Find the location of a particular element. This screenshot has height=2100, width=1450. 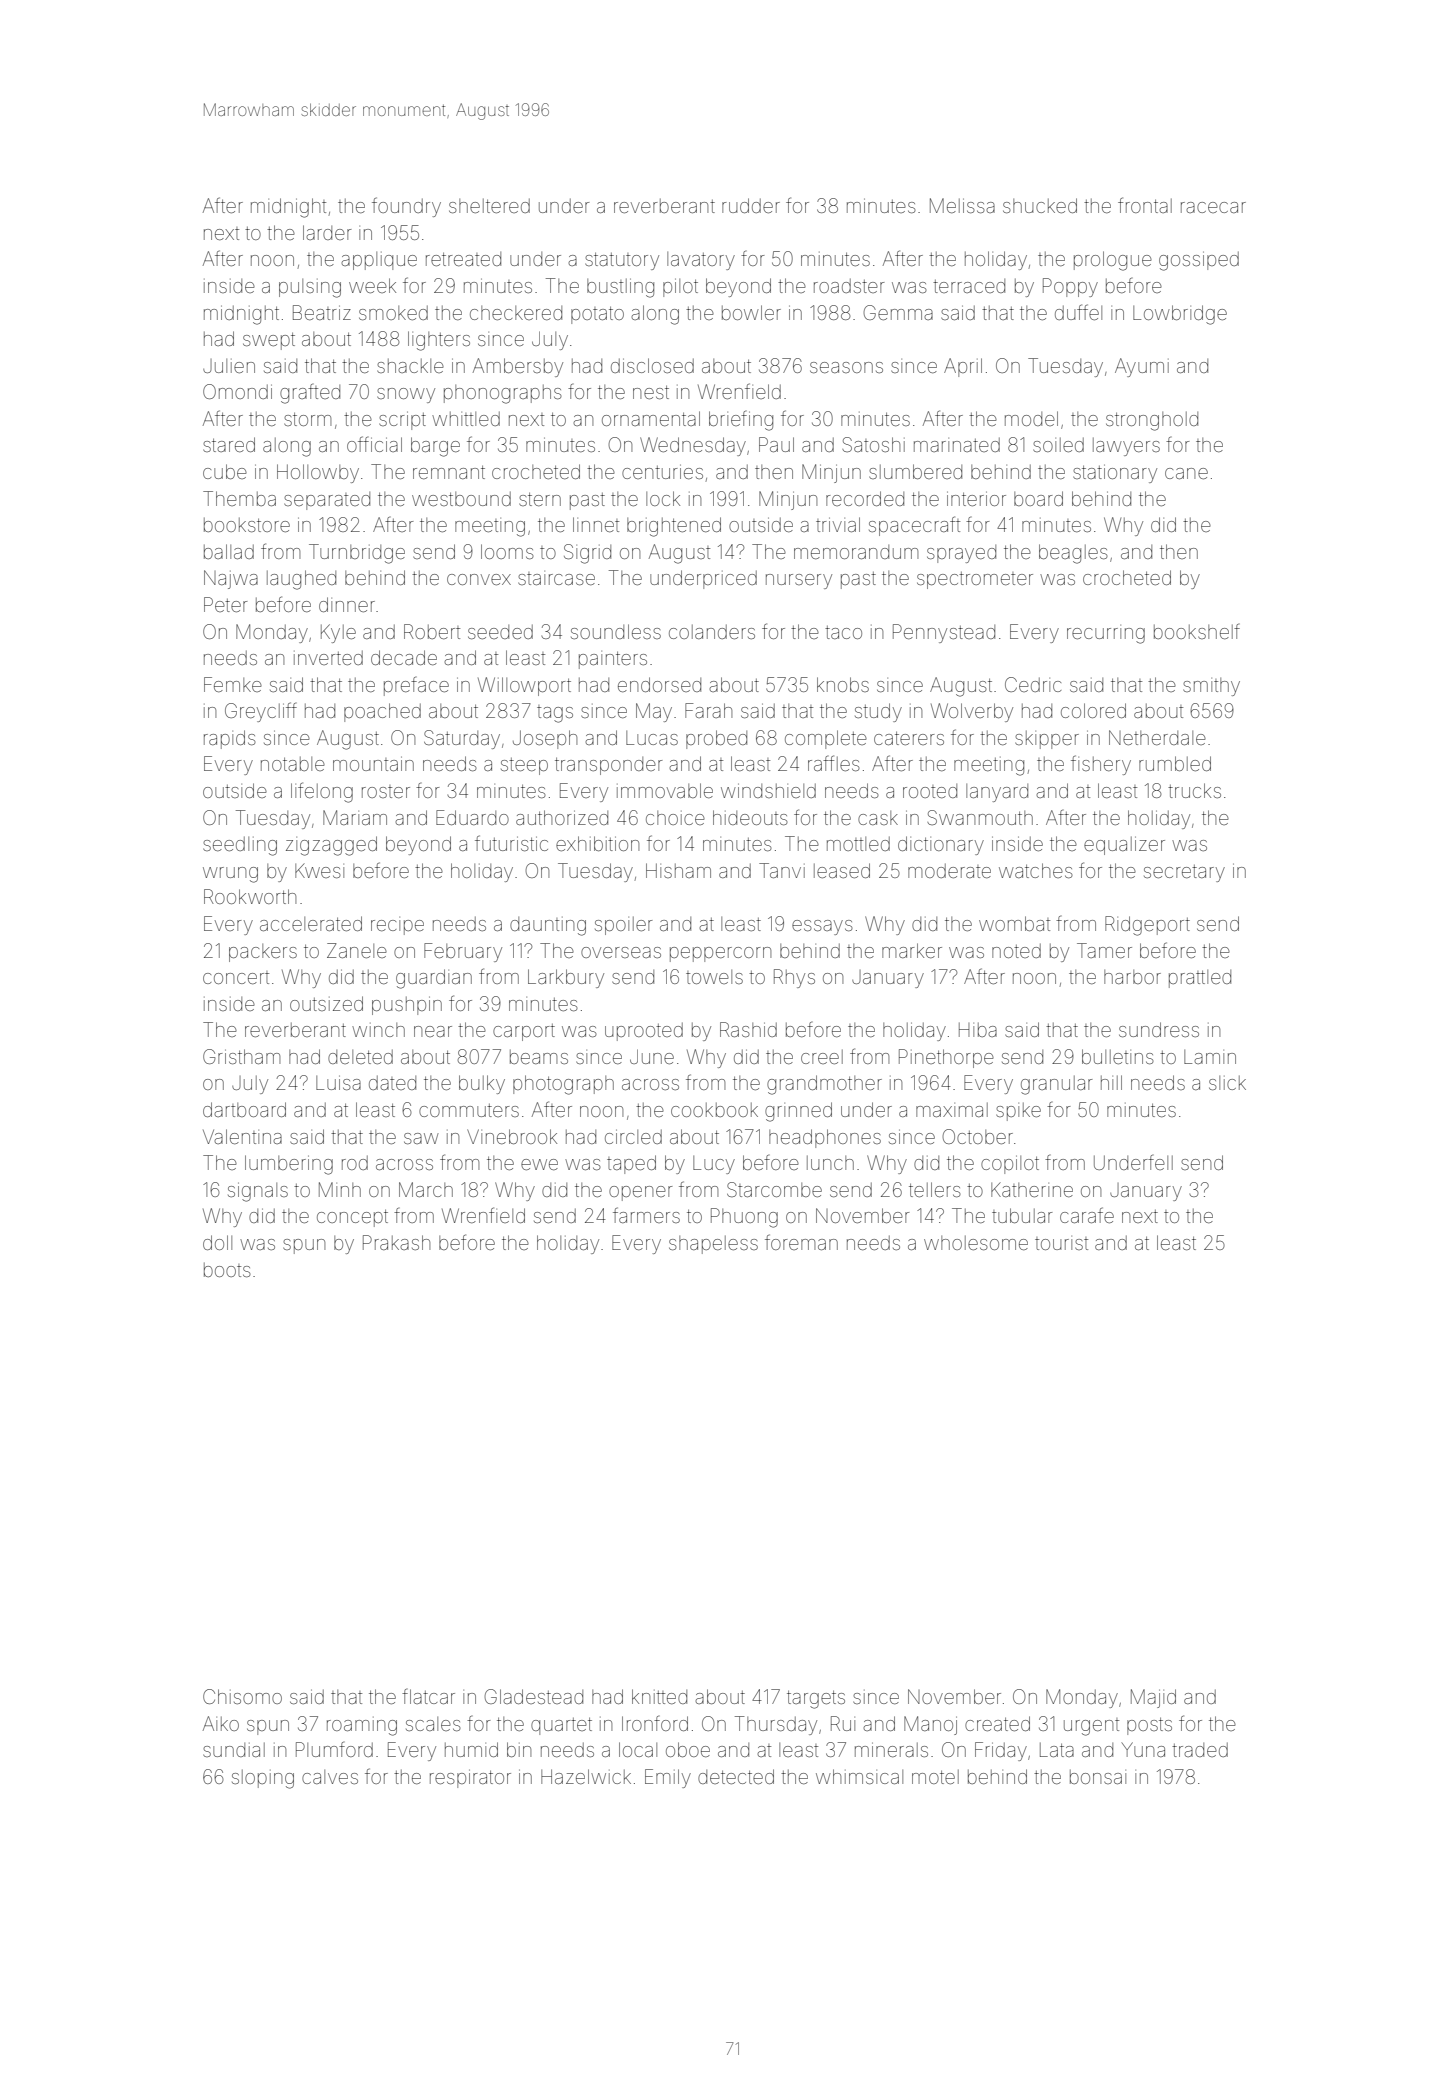

March is located at coordinates (426, 1189).
